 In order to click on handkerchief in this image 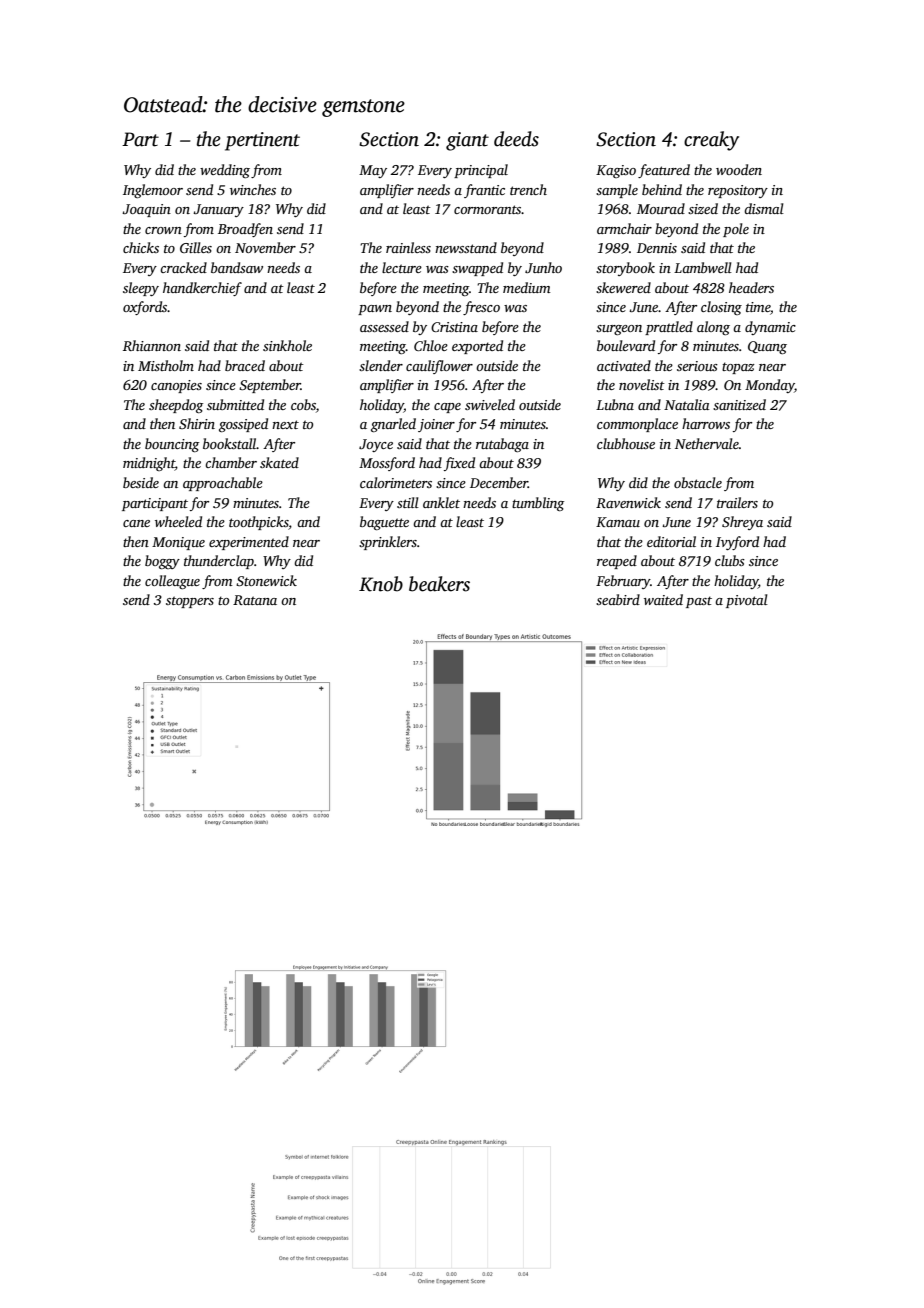, I will do `click(202, 289)`.
